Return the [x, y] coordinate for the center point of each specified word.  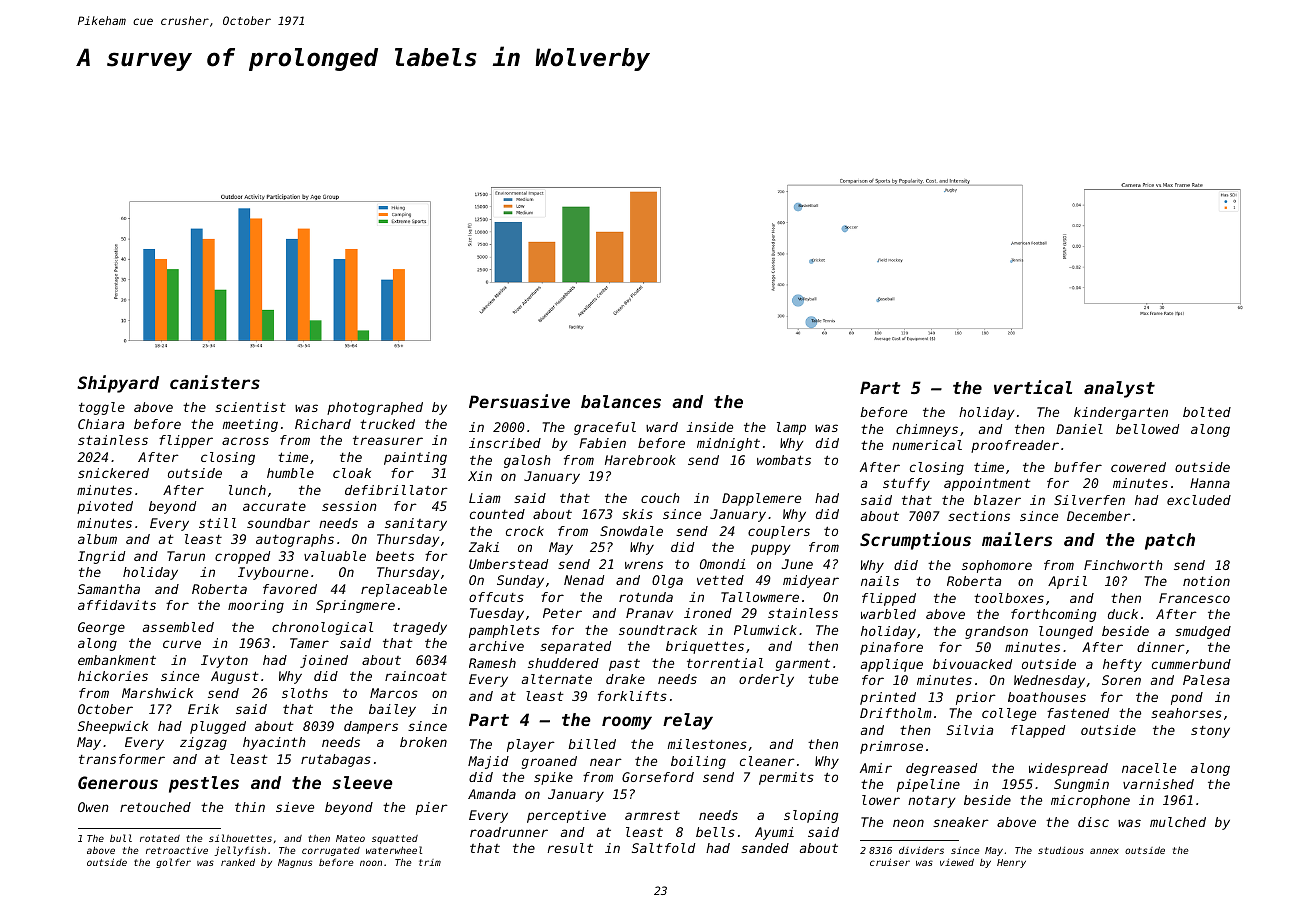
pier [432, 808]
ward [662, 427]
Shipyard [118, 384]
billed [592, 744]
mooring [256, 606]
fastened [1078, 713]
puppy [770, 549]
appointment [987, 484]
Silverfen [1089, 500]
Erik [203, 709]
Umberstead [508, 564]
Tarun [186, 556]
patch [1170, 541]
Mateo [350, 838]
